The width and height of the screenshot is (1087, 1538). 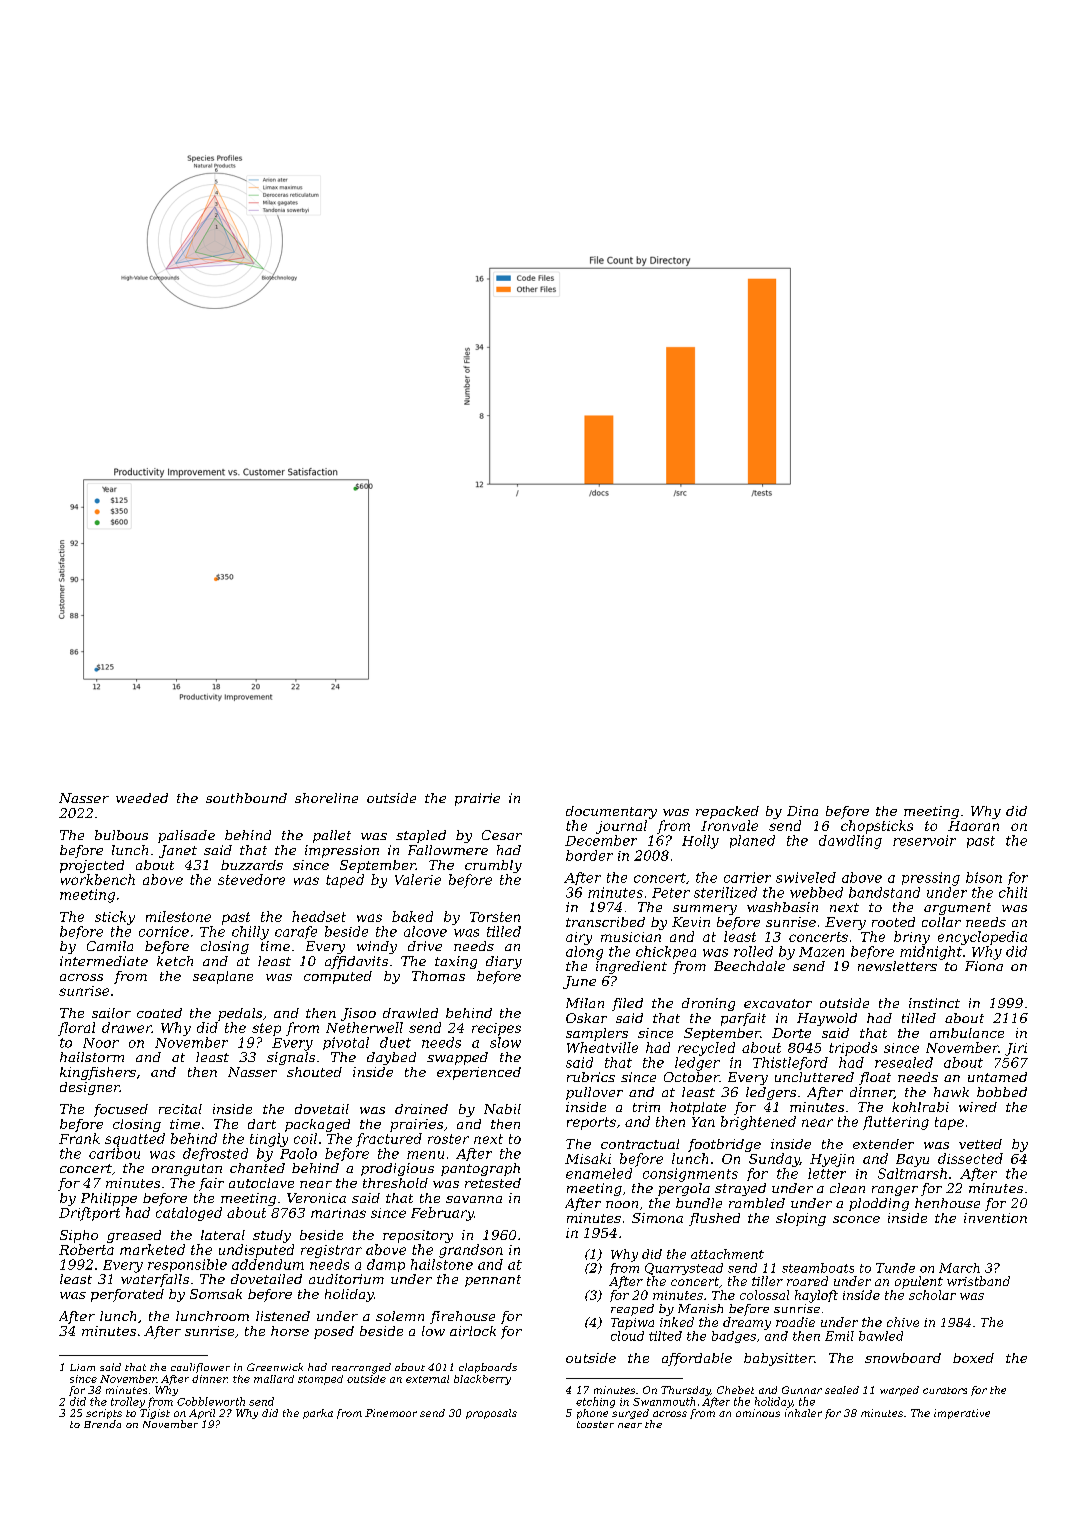 What do you see at coordinates (853, 1049) in the screenshot?
I see `tripods` at bounding box center [853, 1049].
